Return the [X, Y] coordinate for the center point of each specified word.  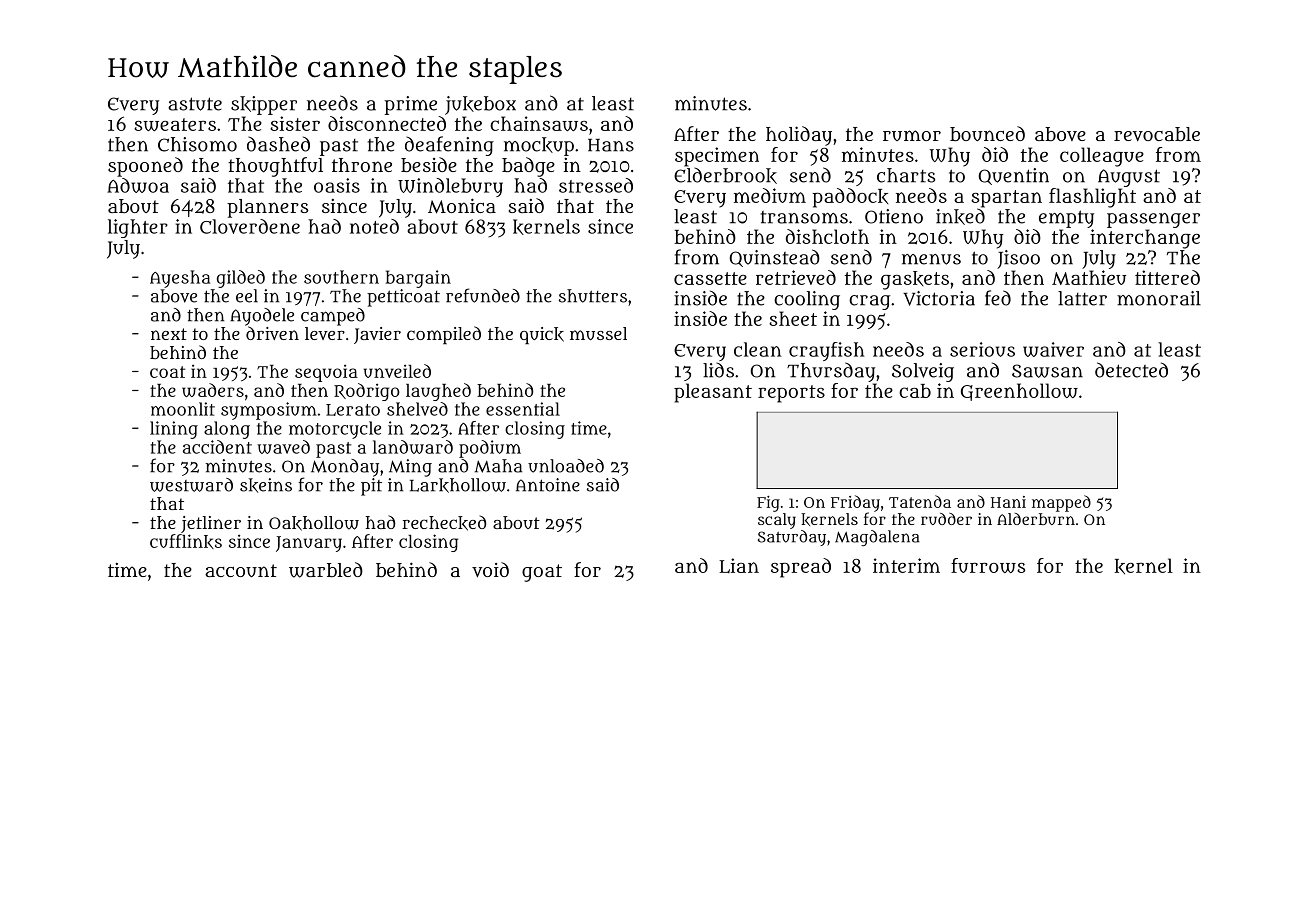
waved [283, 447]
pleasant [713, 393]
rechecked [444, 523]
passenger [1153, 220]
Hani [1008, 502]
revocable [1157, 134]
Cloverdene [250, 226]
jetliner [211, 524]
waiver [1053, 349]
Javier [377, 335]
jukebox [480, 105]
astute [195, 104]
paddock [850, 198]
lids [718, 370]
